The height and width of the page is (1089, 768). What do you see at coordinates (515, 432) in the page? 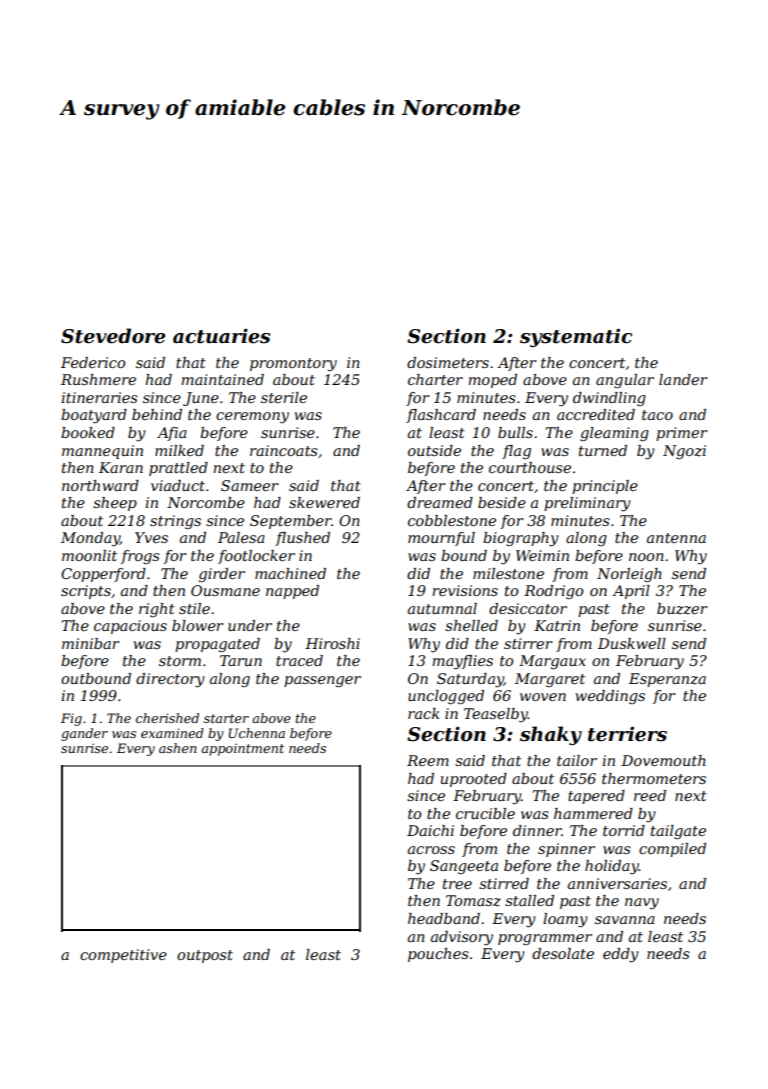
I see `bulls` at bounding box center [515, 432].
